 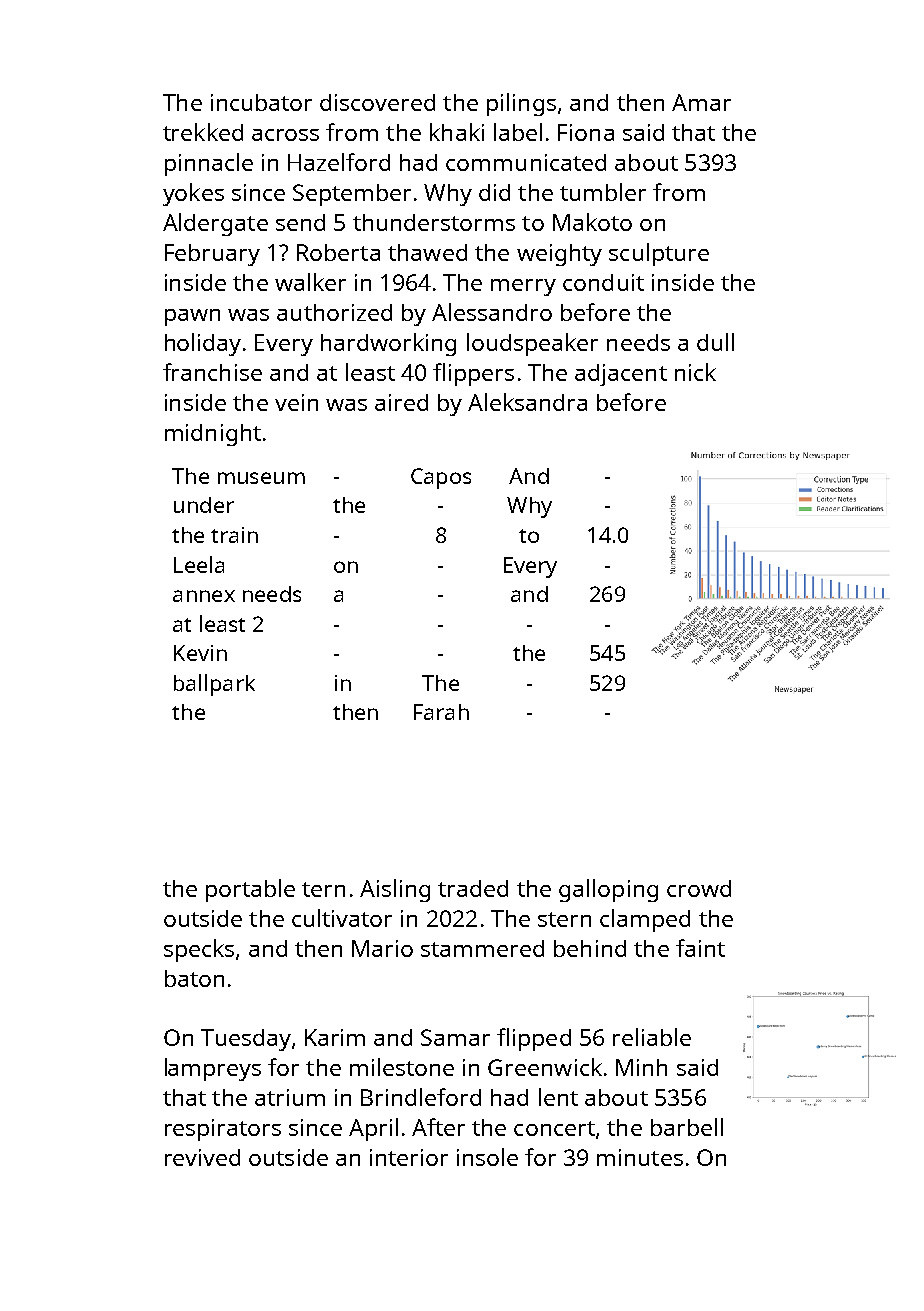 What do you see at coordinates (699, 888) in the screenshot?
I see `crowd` at bounding box center [699, 888].
